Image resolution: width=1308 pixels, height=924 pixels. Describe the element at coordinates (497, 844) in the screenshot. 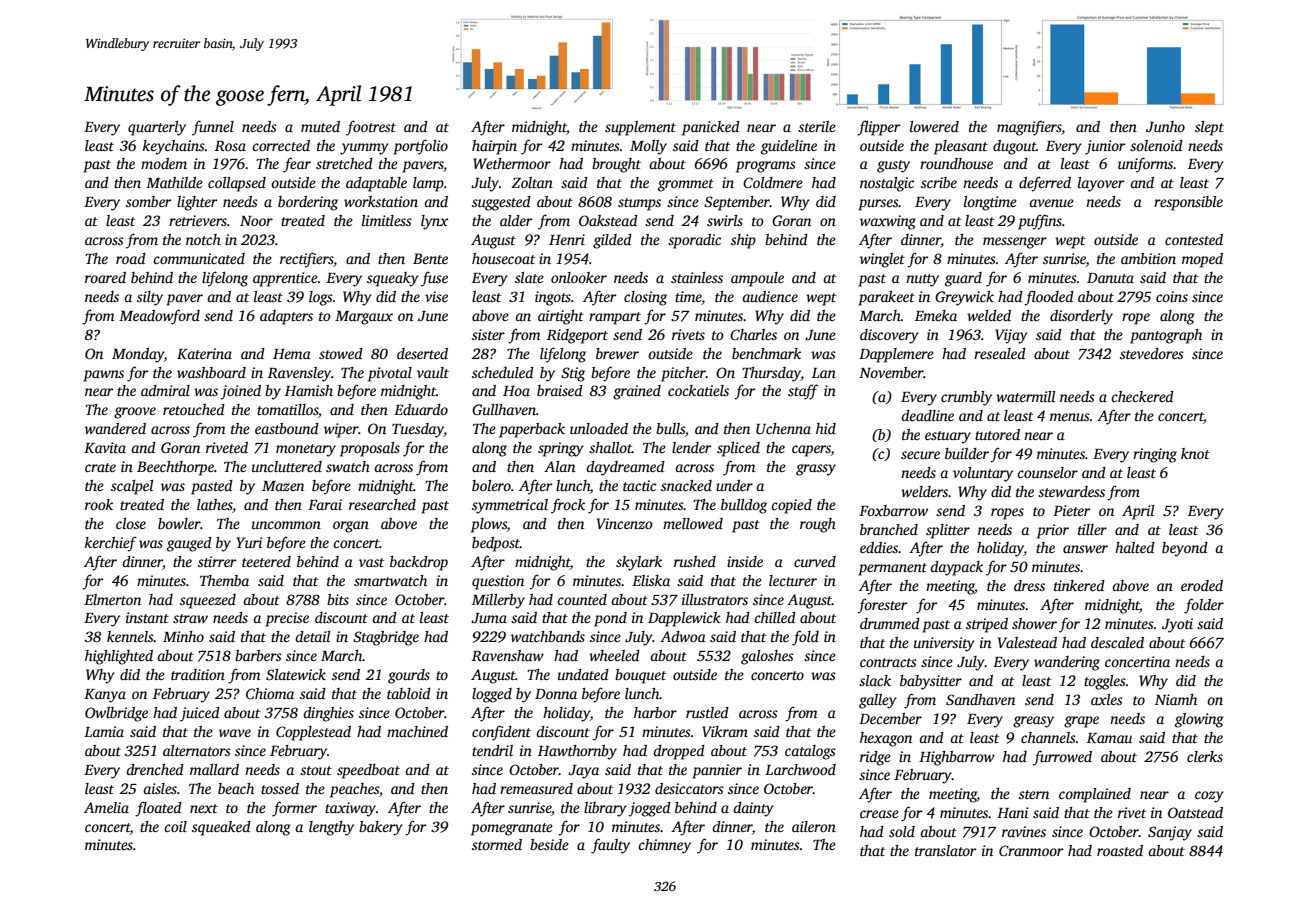

I see `stormed` at that location.
